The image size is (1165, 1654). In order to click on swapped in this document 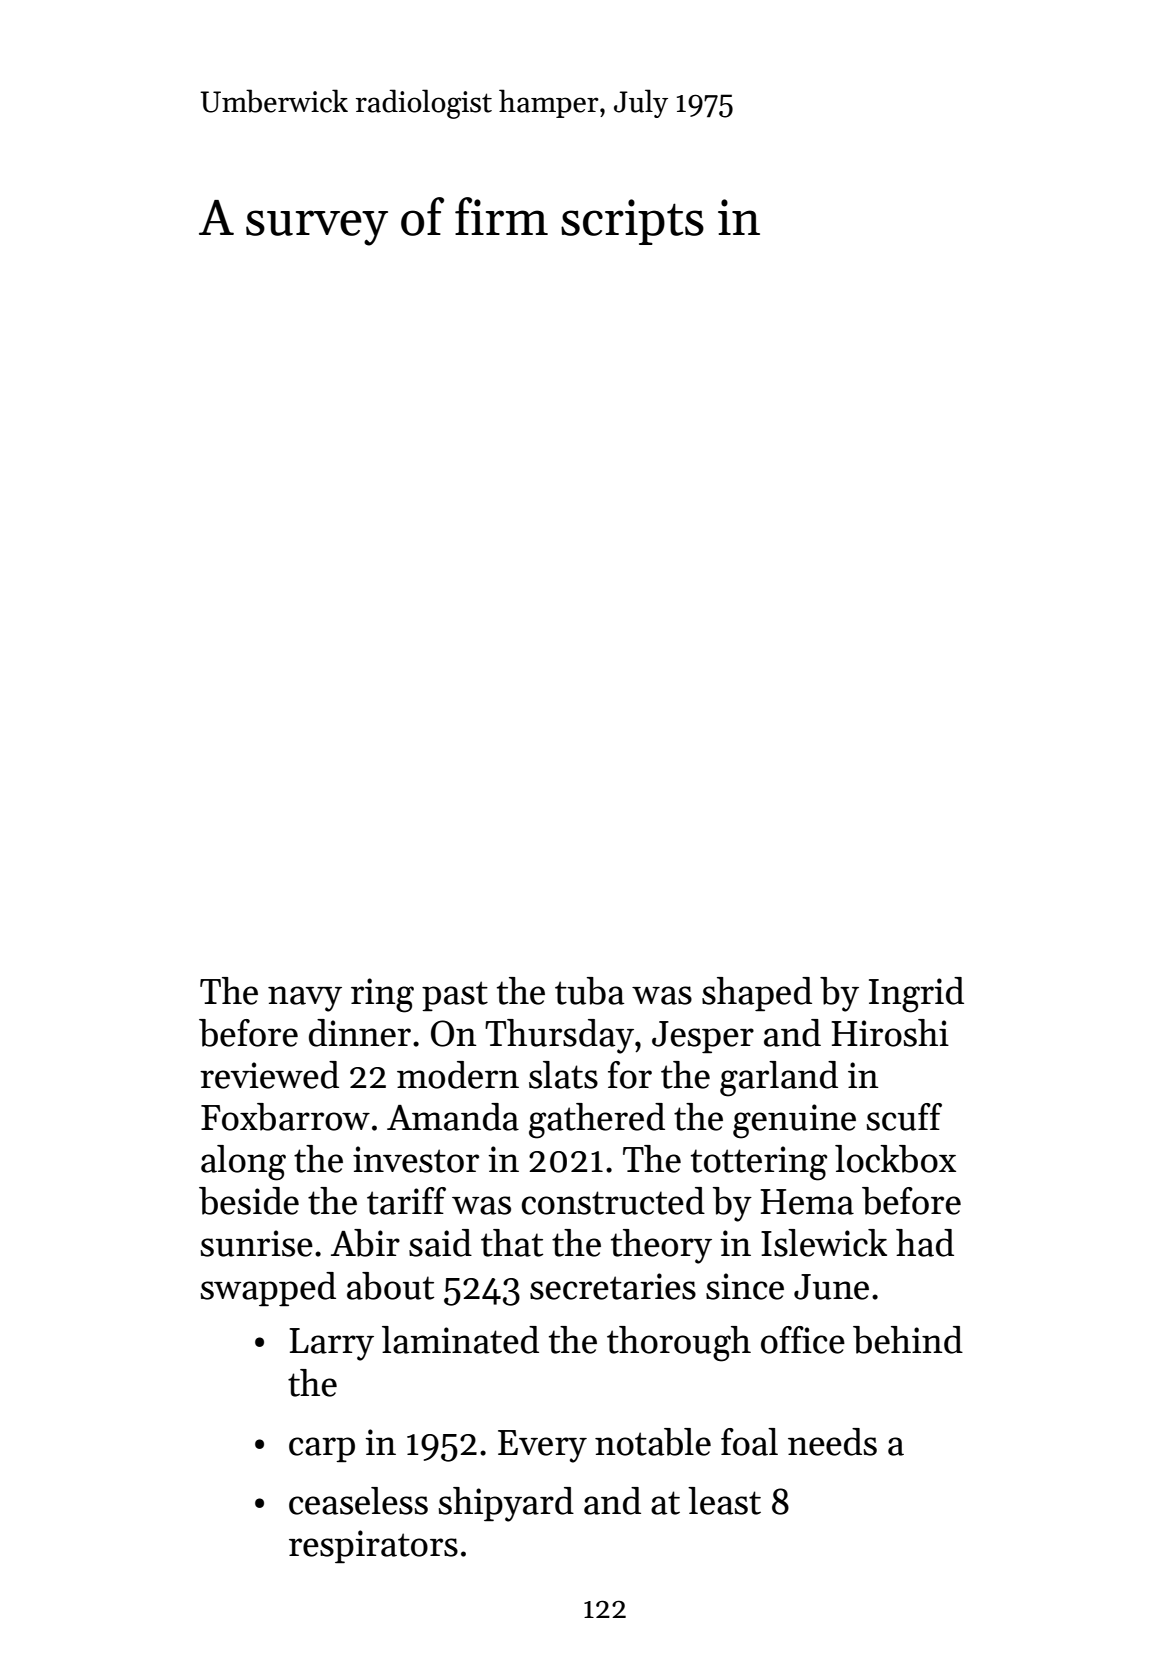, I will do `click(268, 1289)`.
